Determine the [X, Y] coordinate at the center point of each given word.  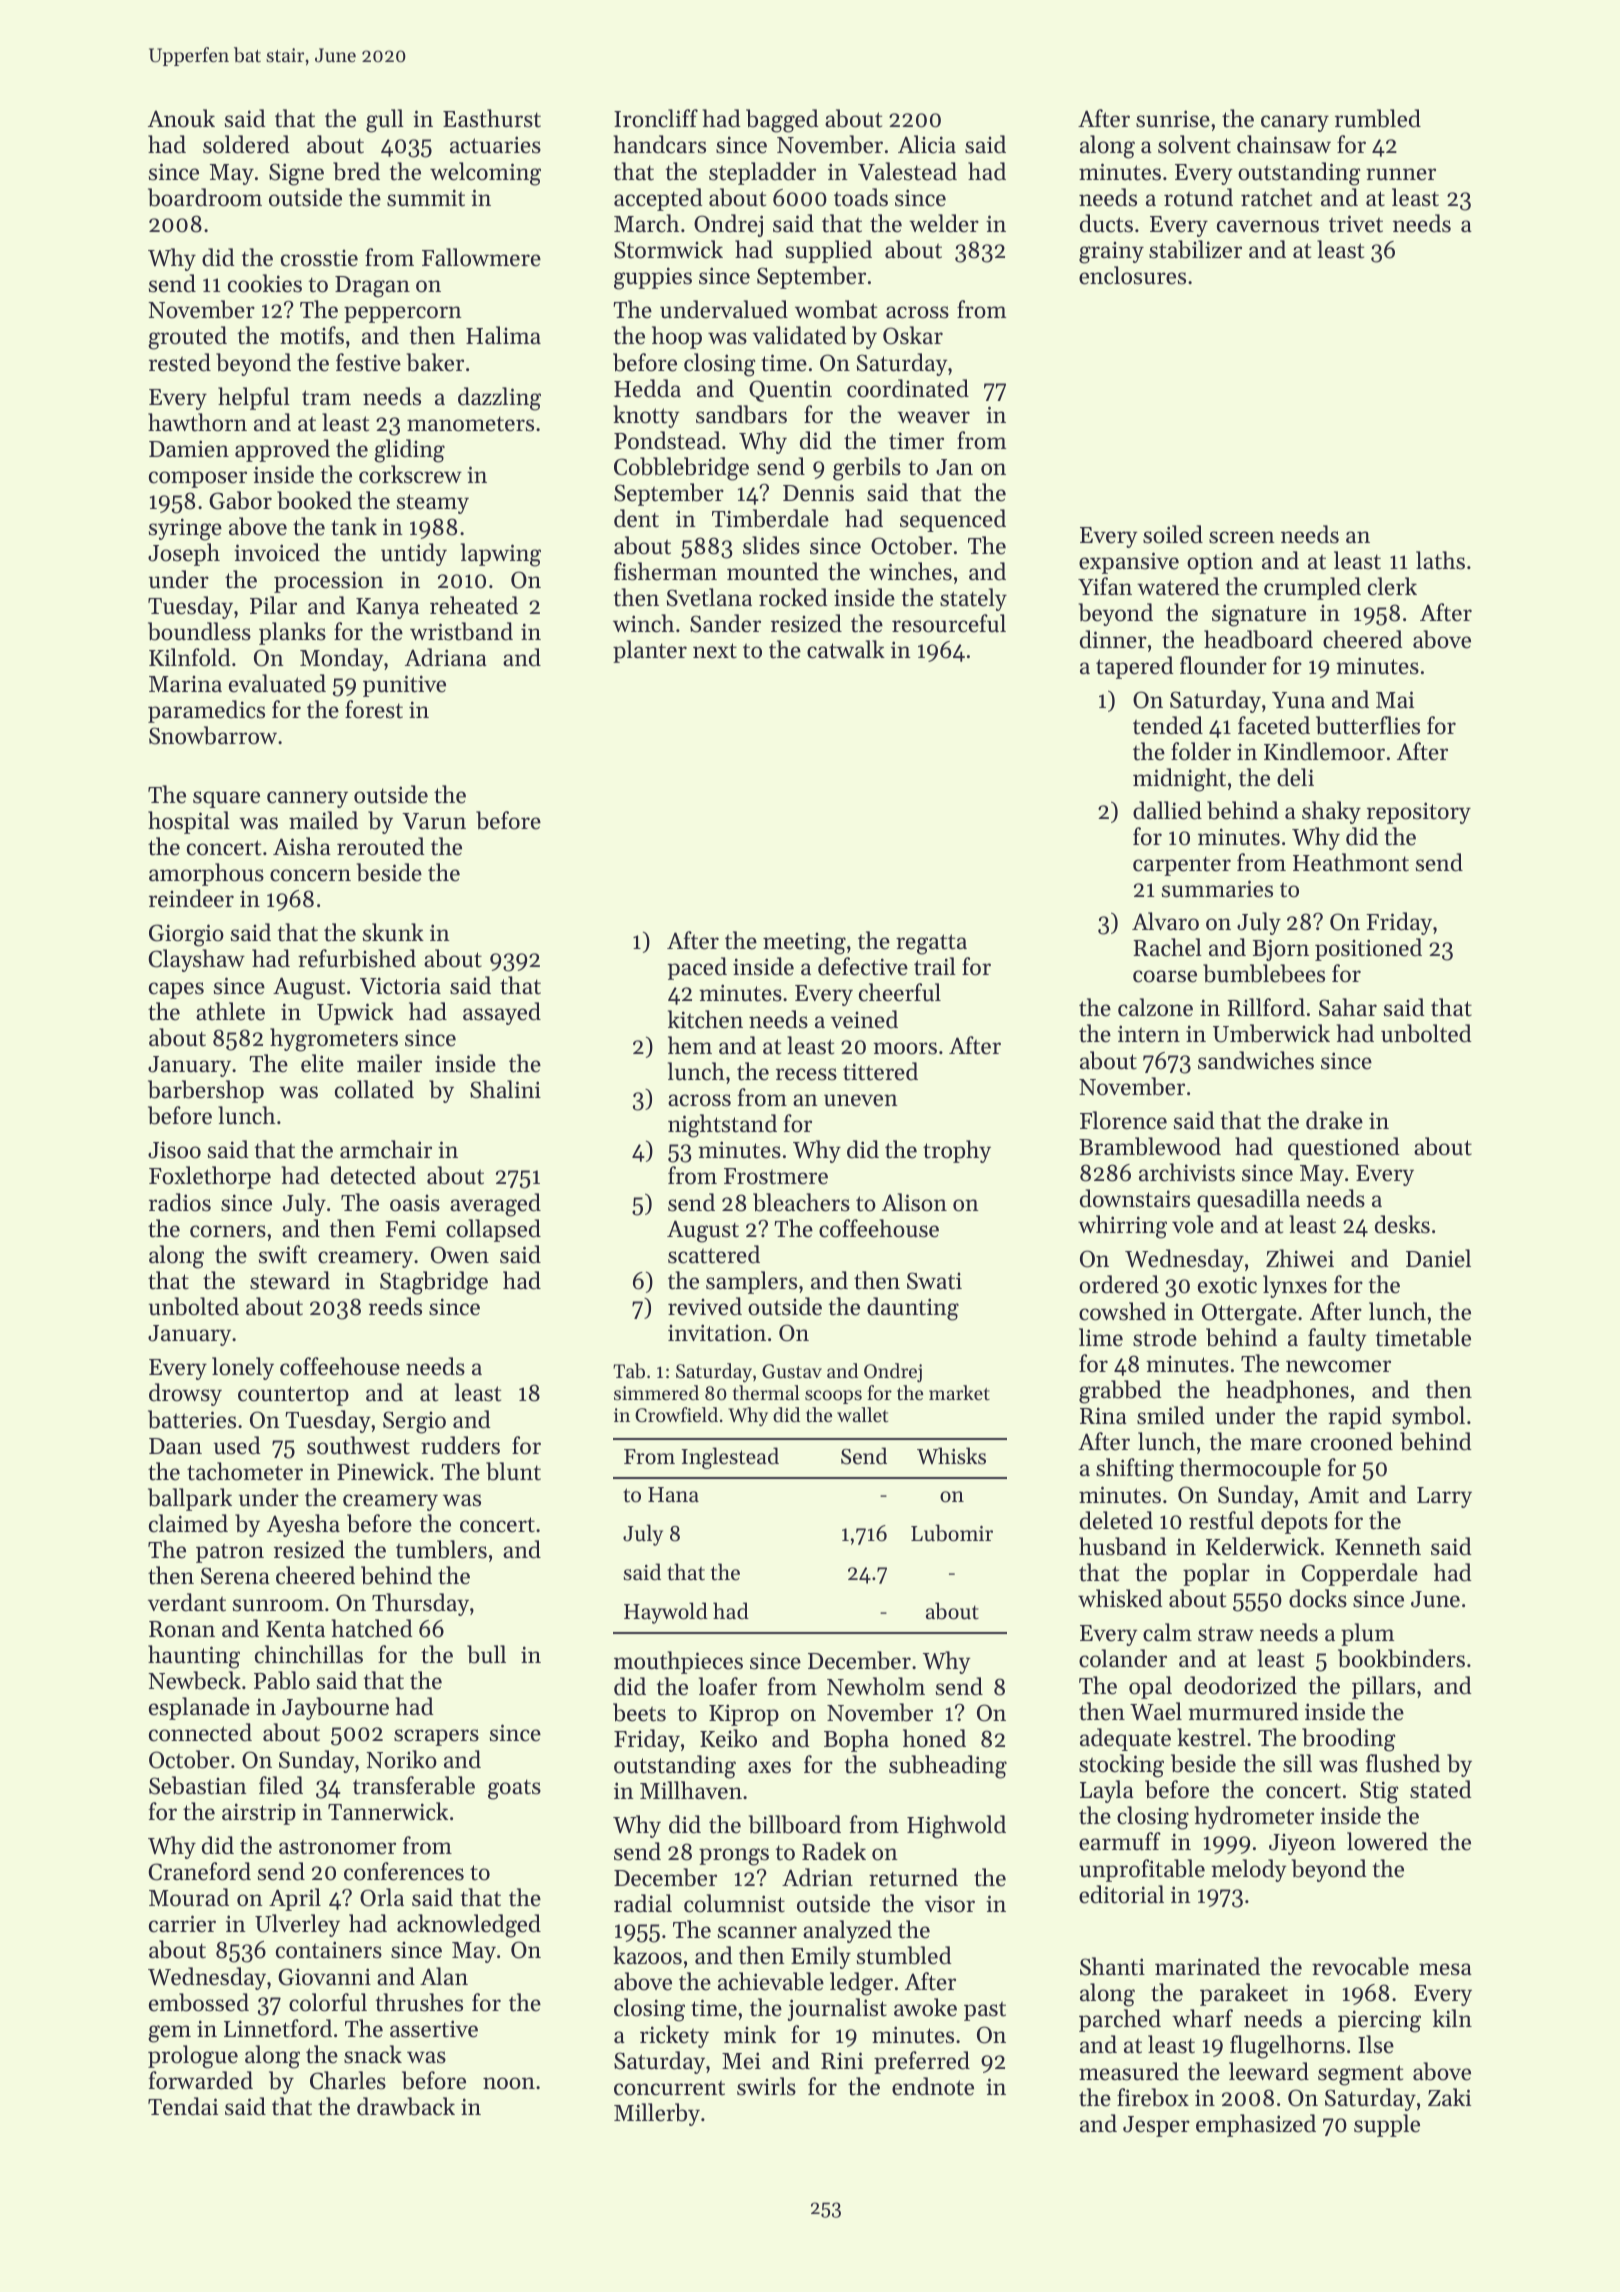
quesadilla [1248, 1200]
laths [1440, 560]
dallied [1167, 810]
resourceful [949, 623]
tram [326, 398]
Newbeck [194, 1680]
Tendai [183, 2106]
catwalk [846, 649]
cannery [307, 799]
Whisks [951, 1456]
